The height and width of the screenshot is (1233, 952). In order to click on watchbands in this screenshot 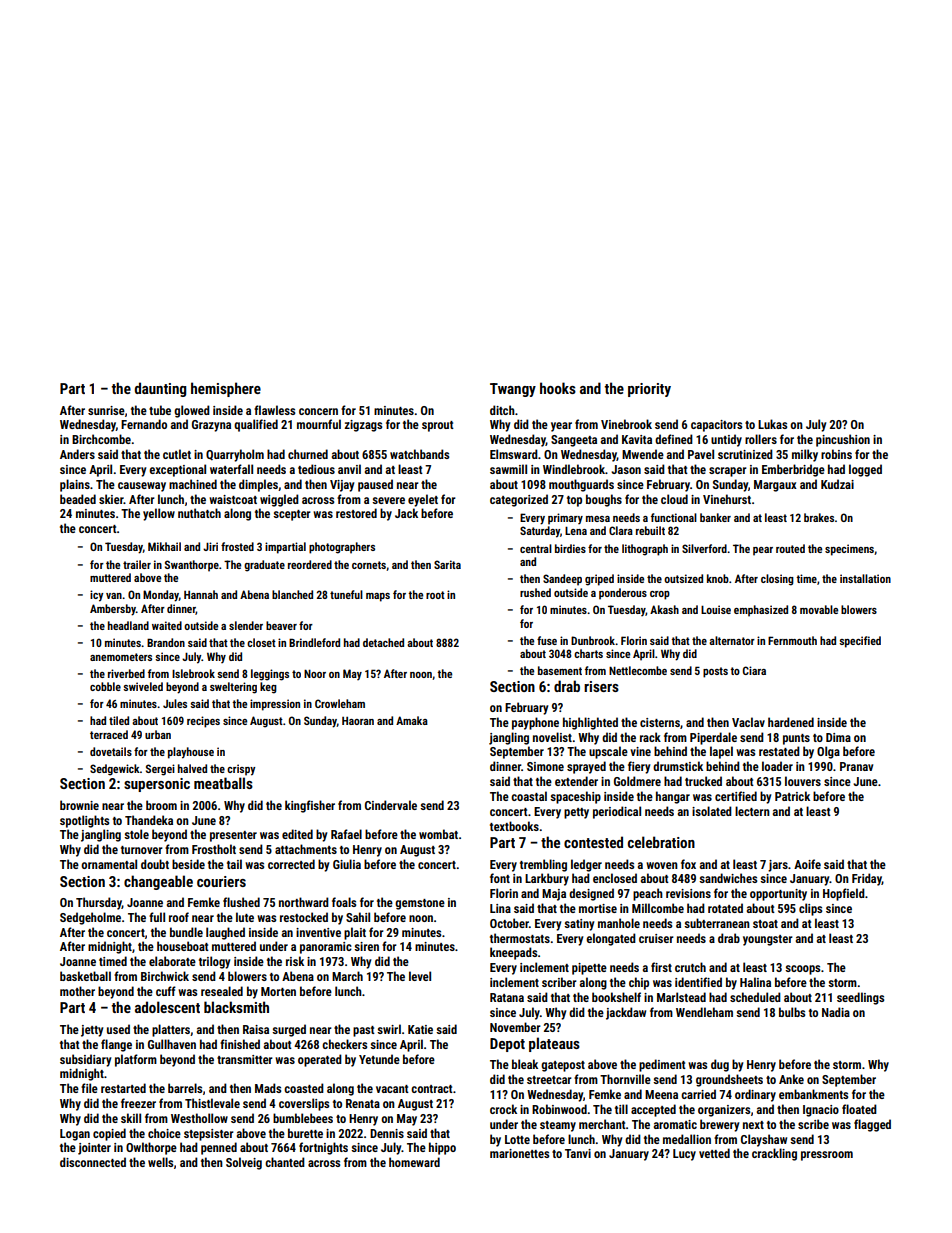, I will do `click(419, 454)`.
